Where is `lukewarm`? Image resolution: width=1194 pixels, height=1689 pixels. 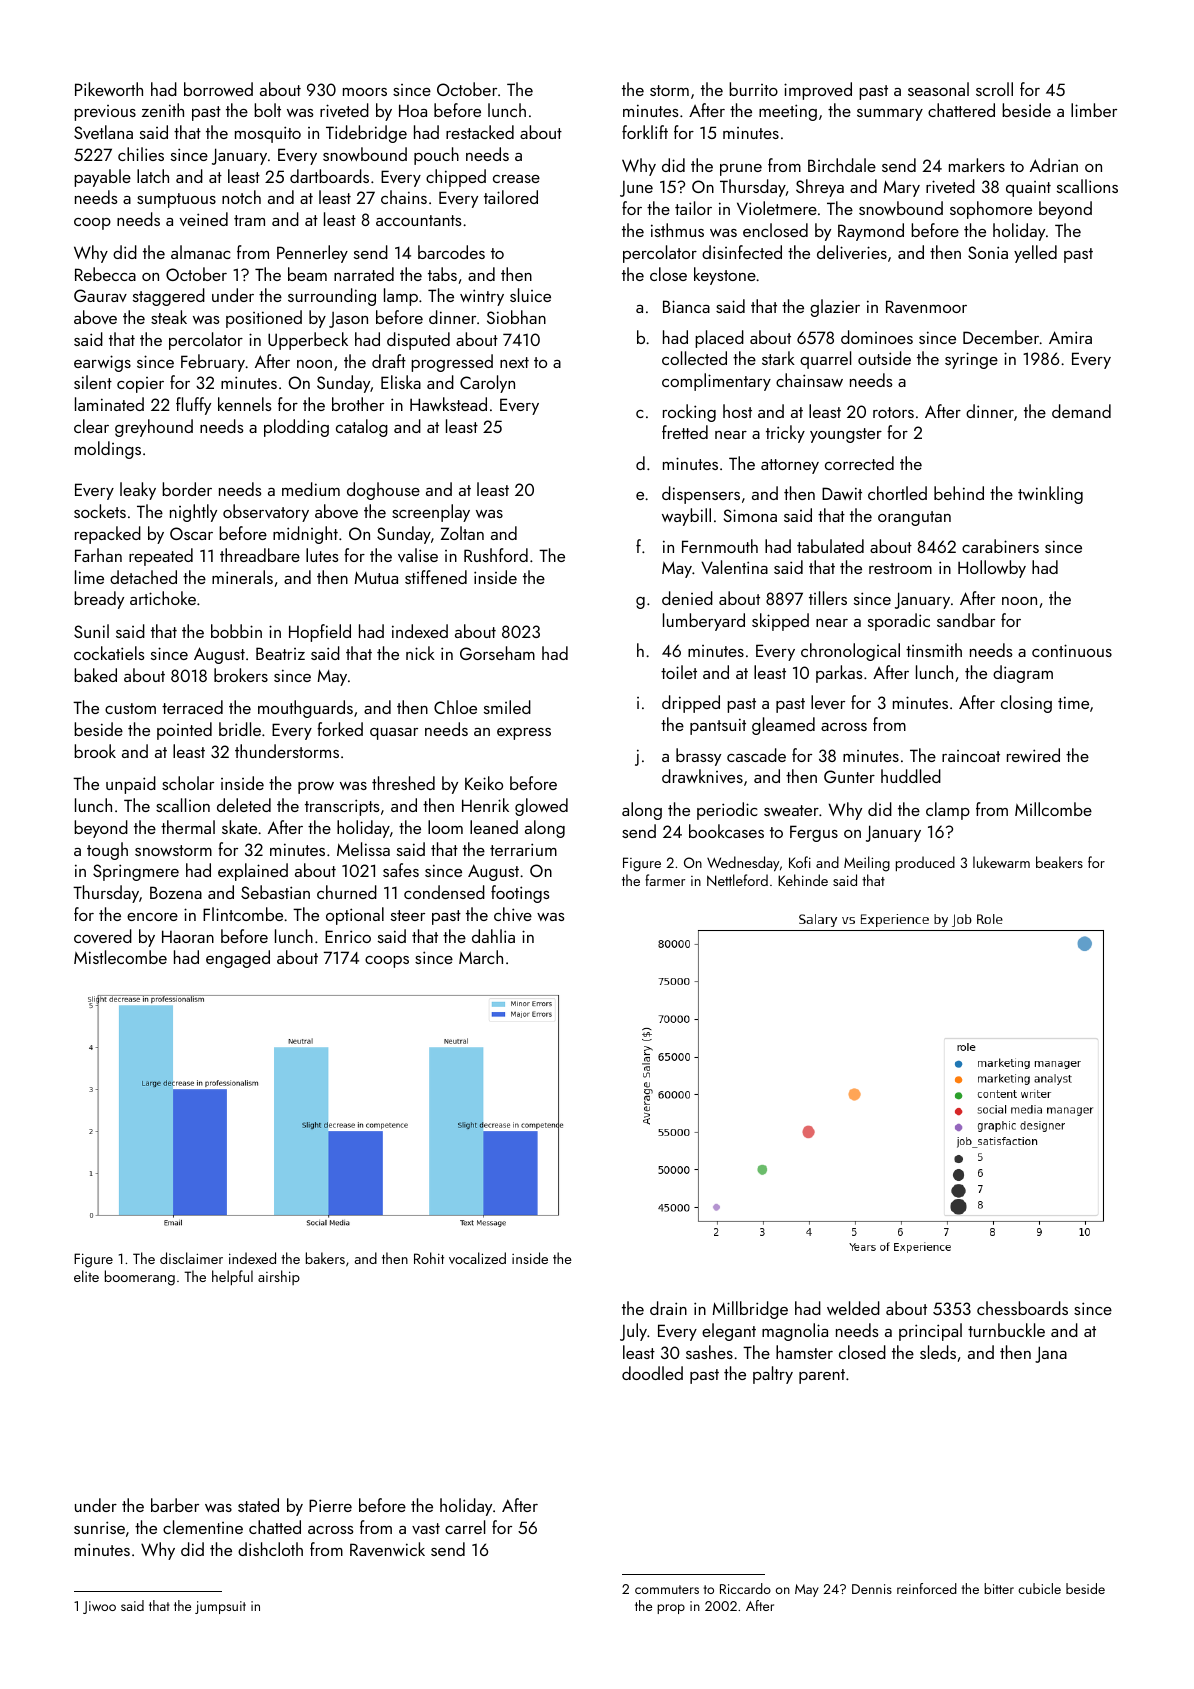
lukewarm is located at coordinates (1001, 862).
